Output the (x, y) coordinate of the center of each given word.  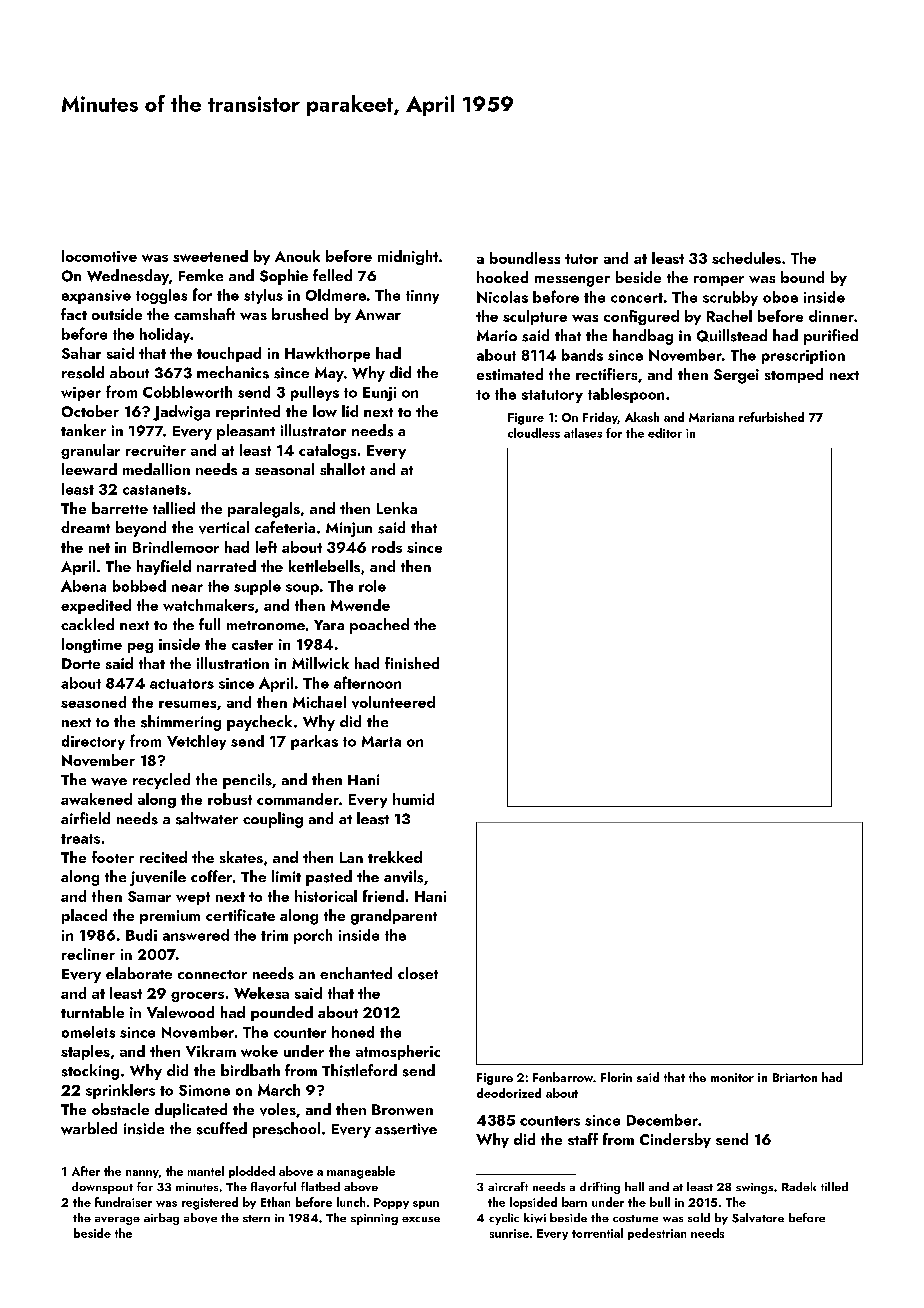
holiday (165, 335)
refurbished (771, 417)
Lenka (397, 508)
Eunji (379, 394)
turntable (92, 1012)
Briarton (795, 1077)
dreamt (85, 527)
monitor (732, 1077)
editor (665, 433)
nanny (142, 1174)
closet (418, 973)
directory (93, 742)
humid (413, 799)
